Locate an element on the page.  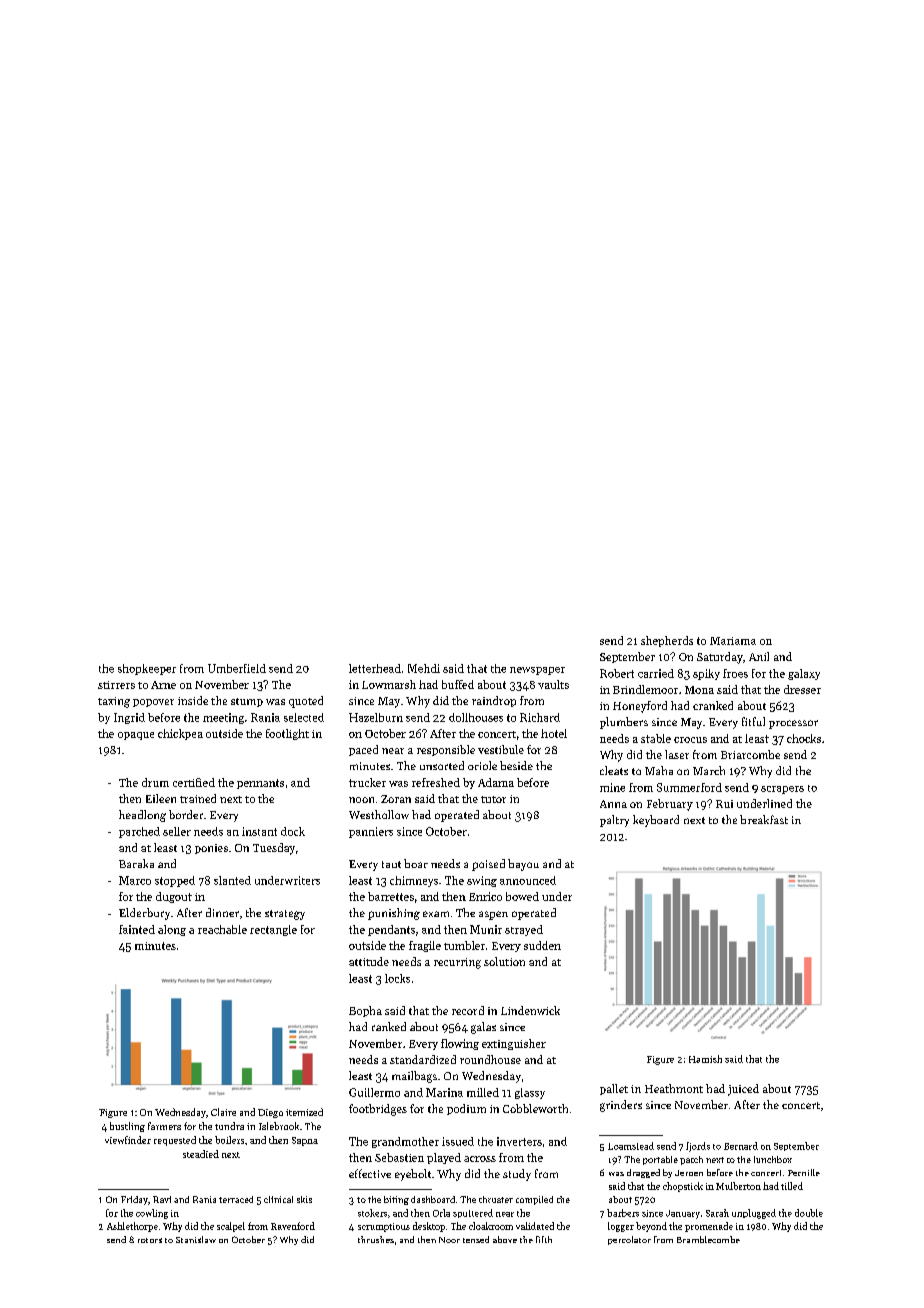
sudden is located at coordinates (542, 945).
